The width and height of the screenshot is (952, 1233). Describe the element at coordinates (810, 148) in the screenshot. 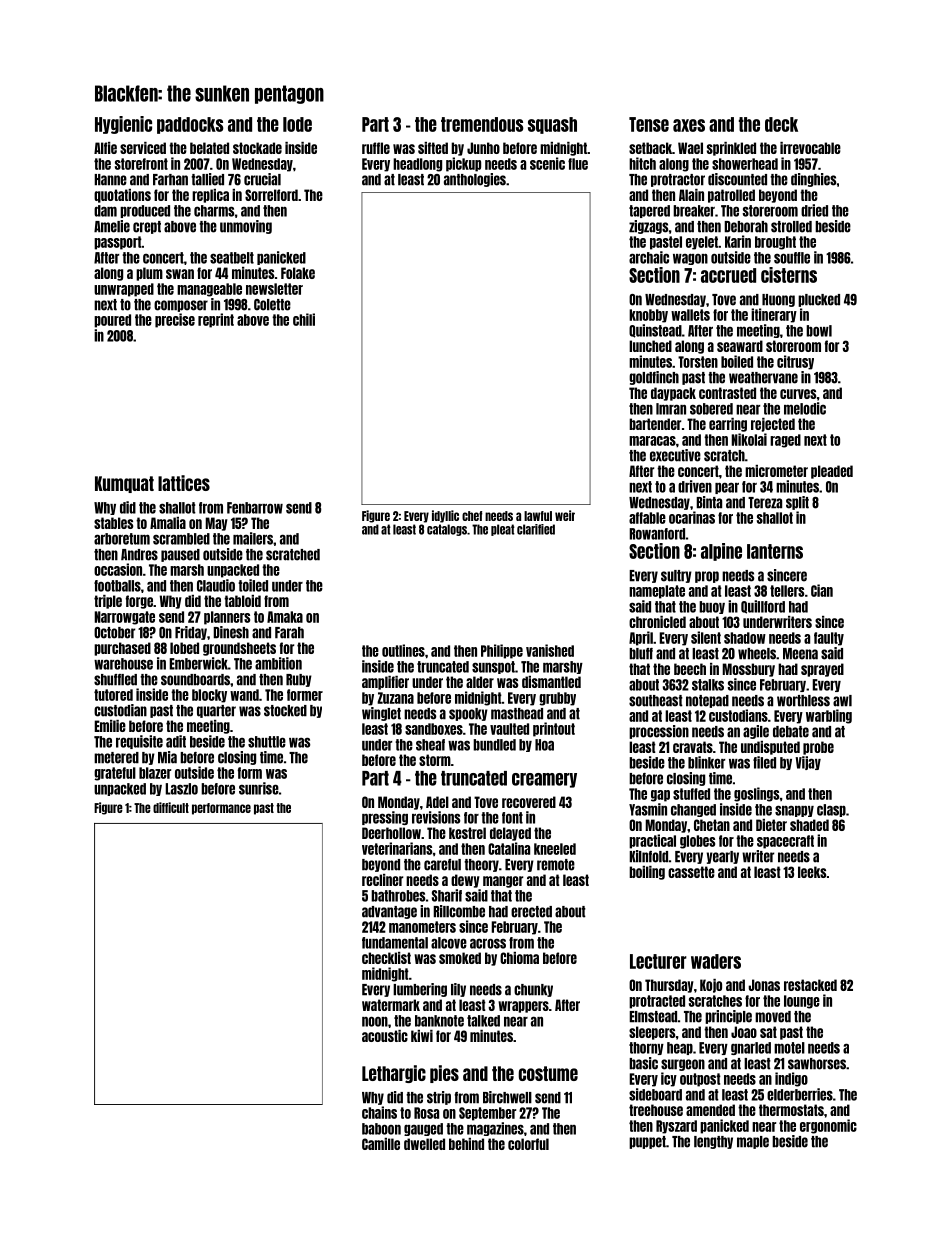

I see `irrevocable` at that location.
